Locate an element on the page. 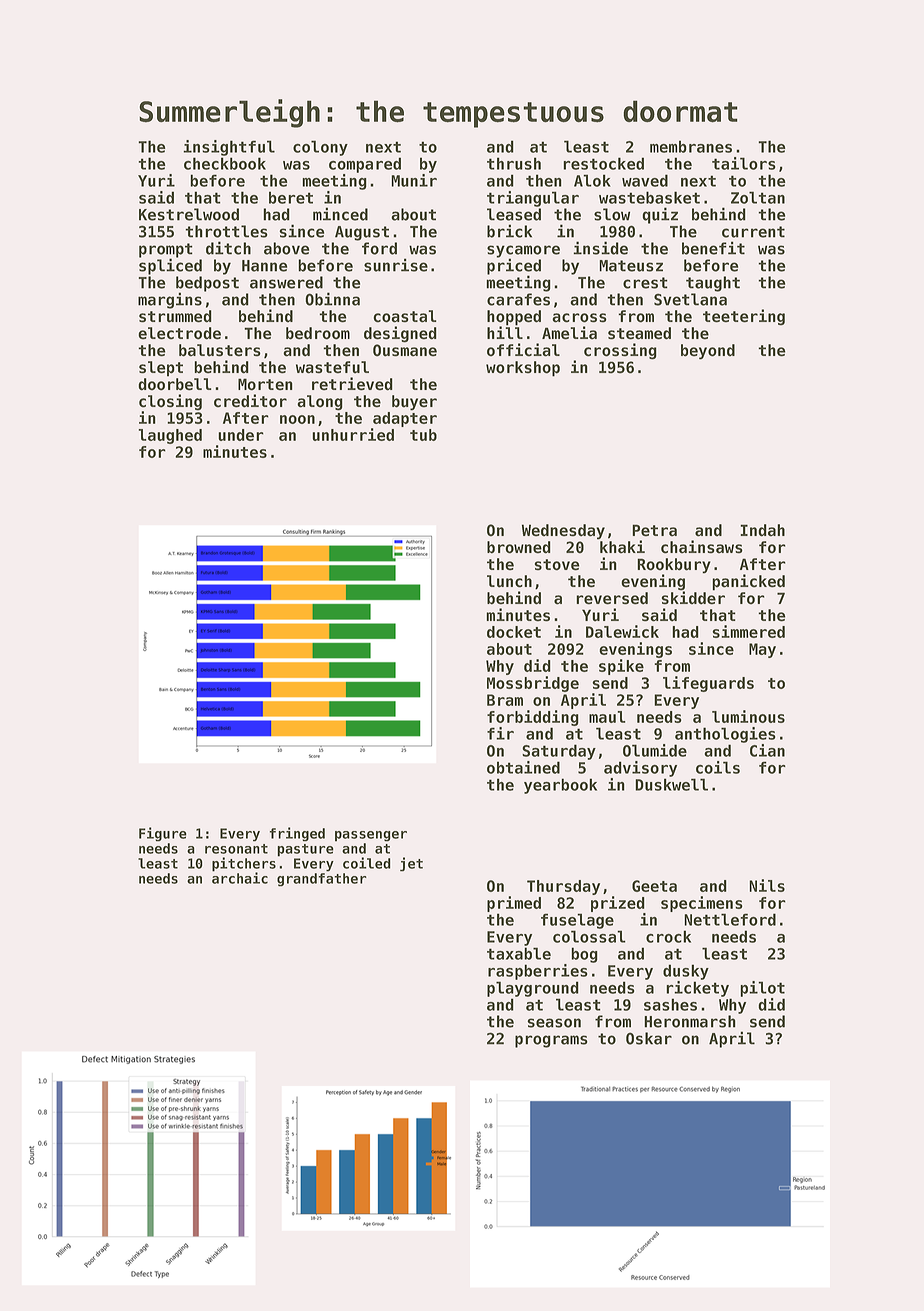 This document has height=1311, width=924. restocked is located at coordinates (603, 163).
